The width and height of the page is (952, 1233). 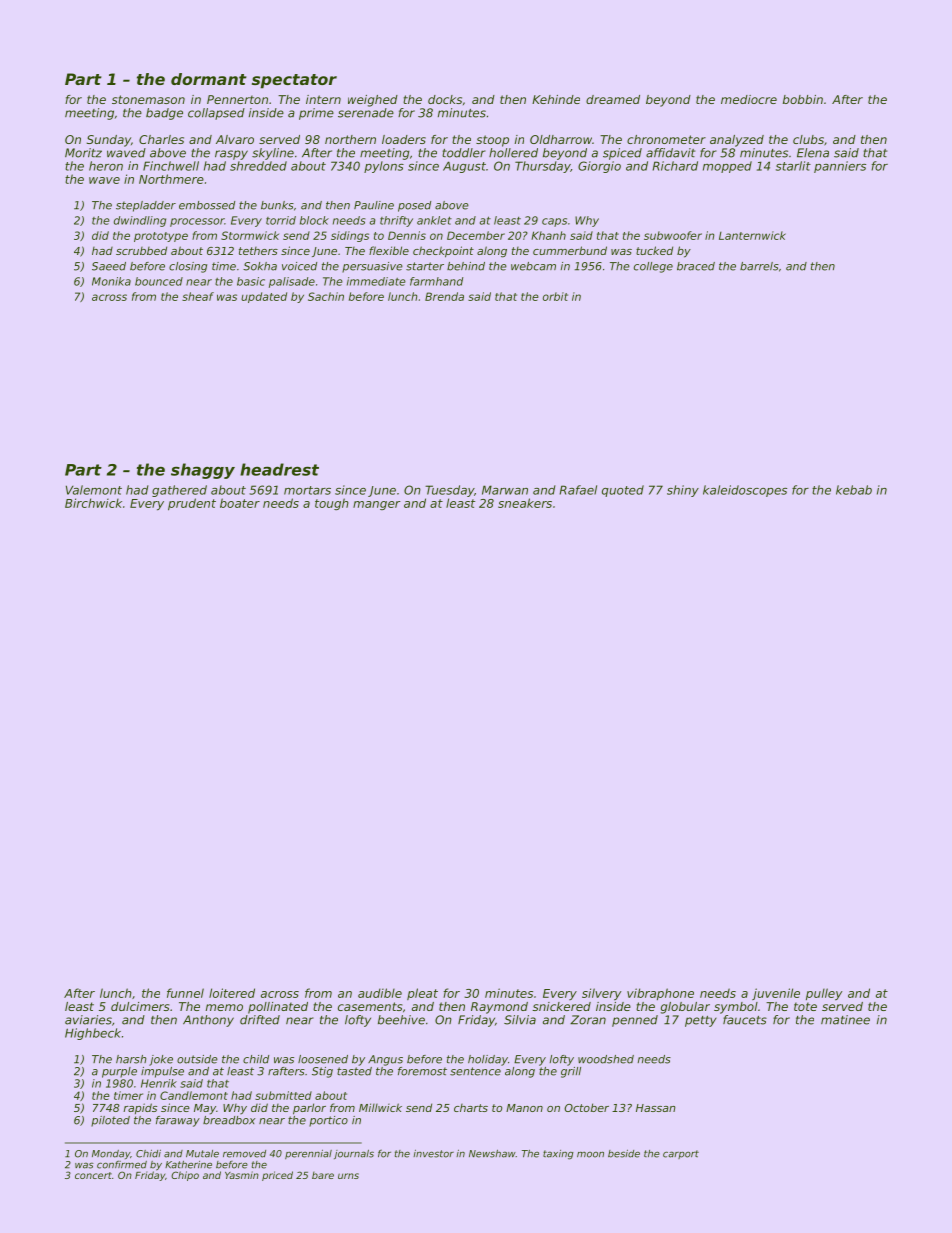 I want to click on Valemont, so click(x=94, y=490).
